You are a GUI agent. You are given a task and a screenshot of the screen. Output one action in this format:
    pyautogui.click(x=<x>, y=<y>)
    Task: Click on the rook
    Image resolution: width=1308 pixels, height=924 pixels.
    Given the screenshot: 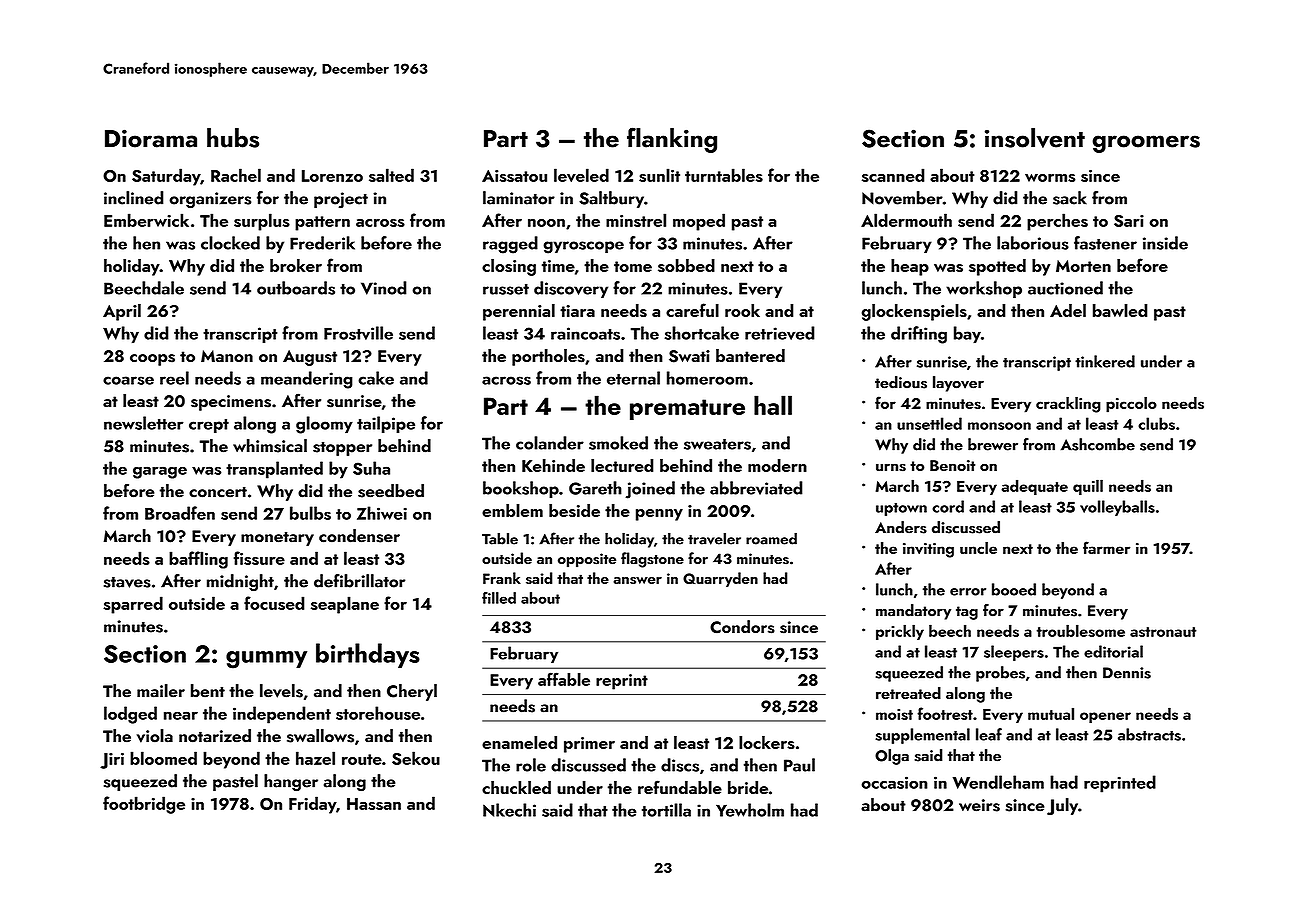 What is the action you would take?
    pyautogui.click(x=742, y=310)
